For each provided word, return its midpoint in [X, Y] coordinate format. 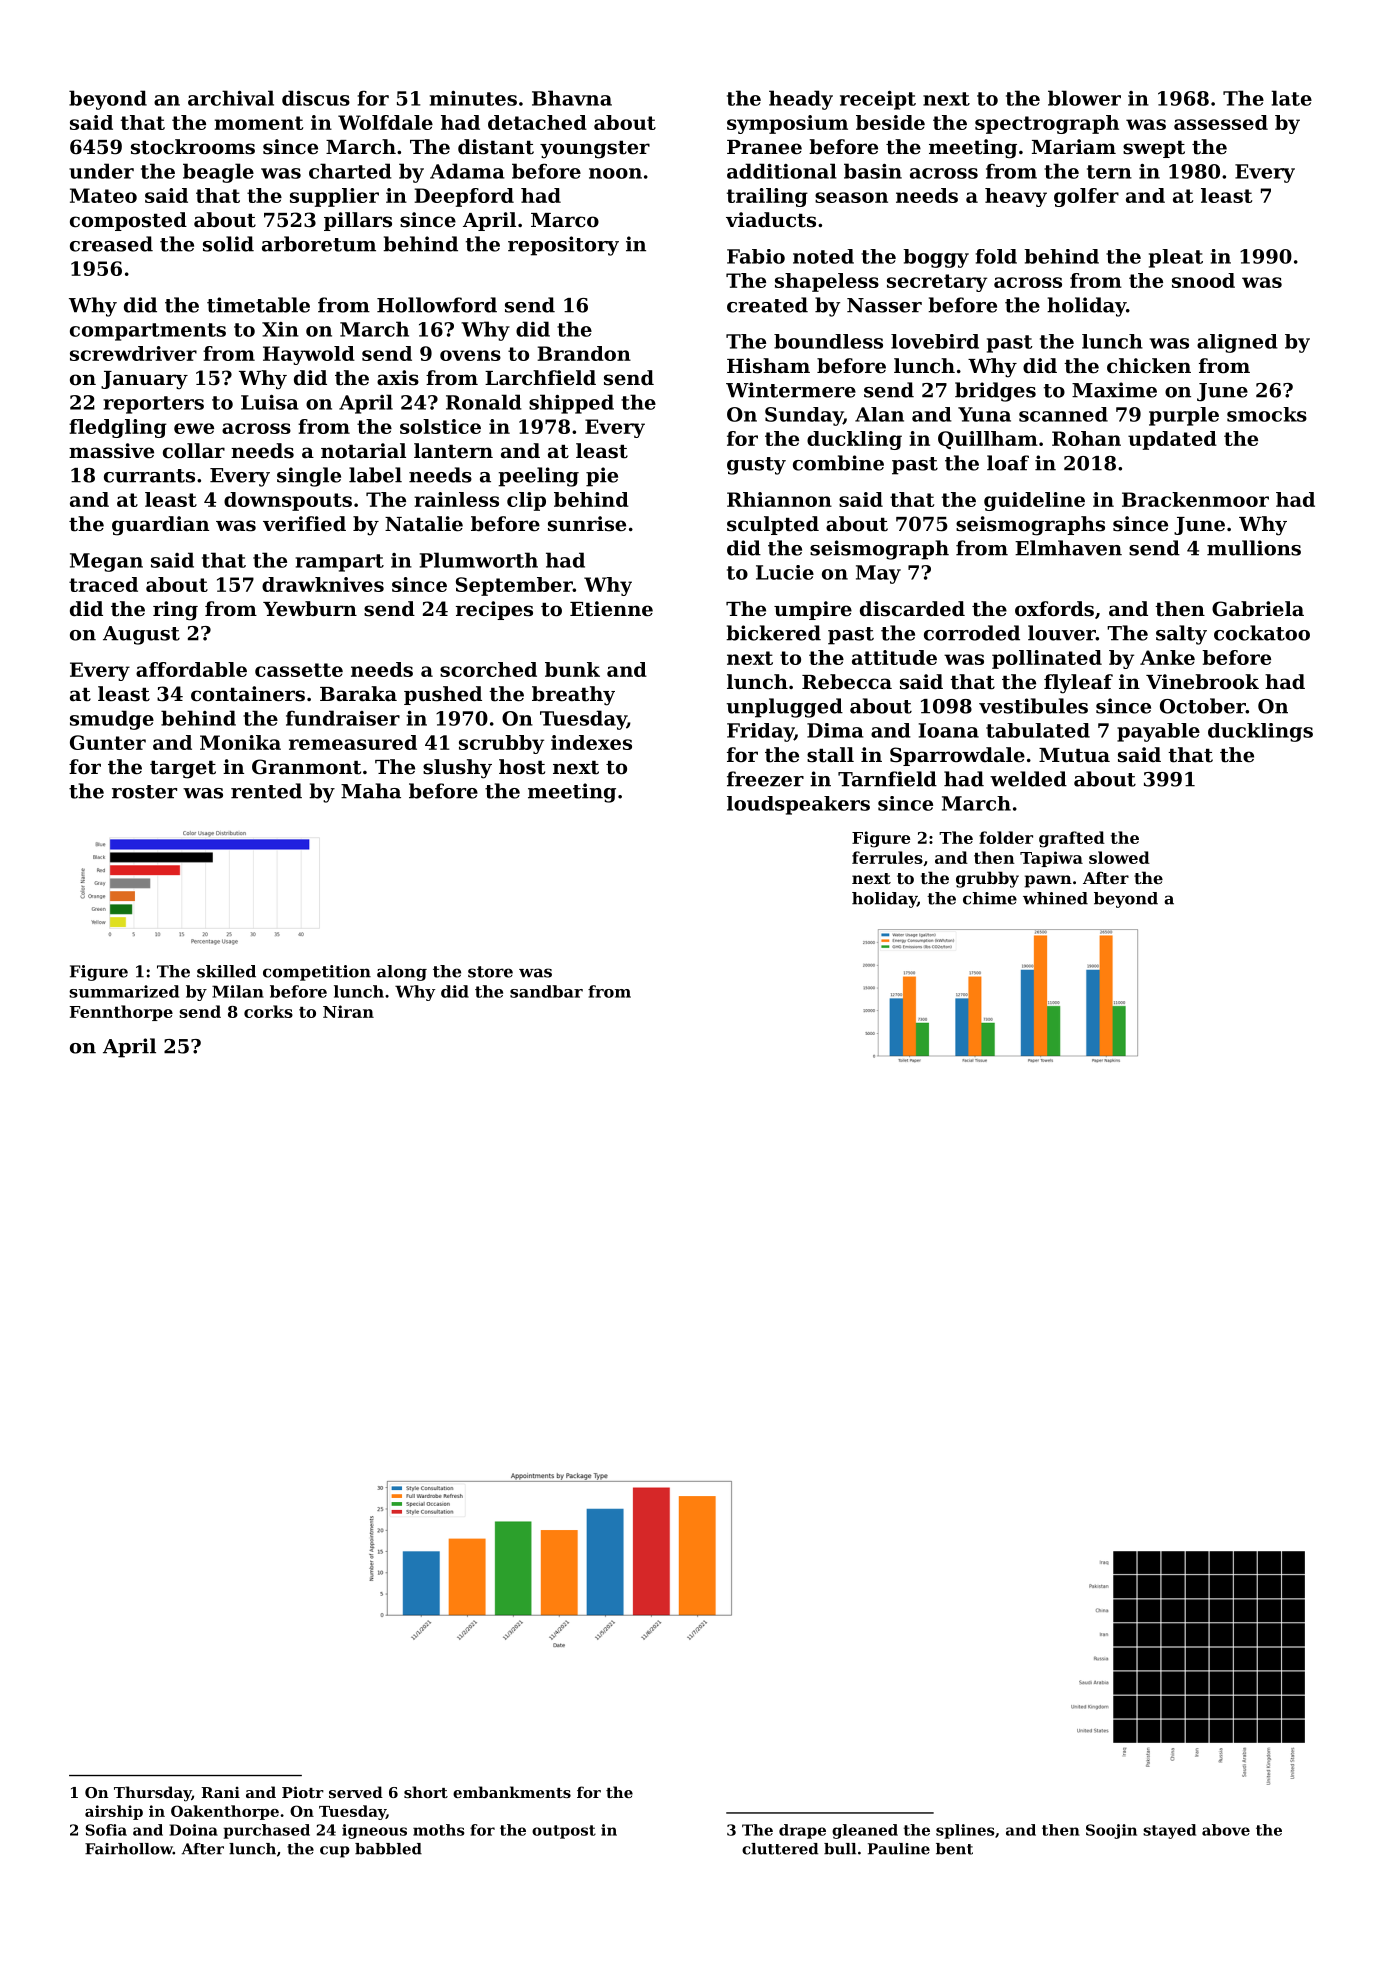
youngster [595, 150]
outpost [564, 1832]
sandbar [546, 991]
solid [228, 244]
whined [1055, 898]
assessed [1221, 122]
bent [954, 1849]
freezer [765, 779]
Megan [106, 562]
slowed [1119, 857]
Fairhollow [129, 1849]
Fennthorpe [121, 1013]
